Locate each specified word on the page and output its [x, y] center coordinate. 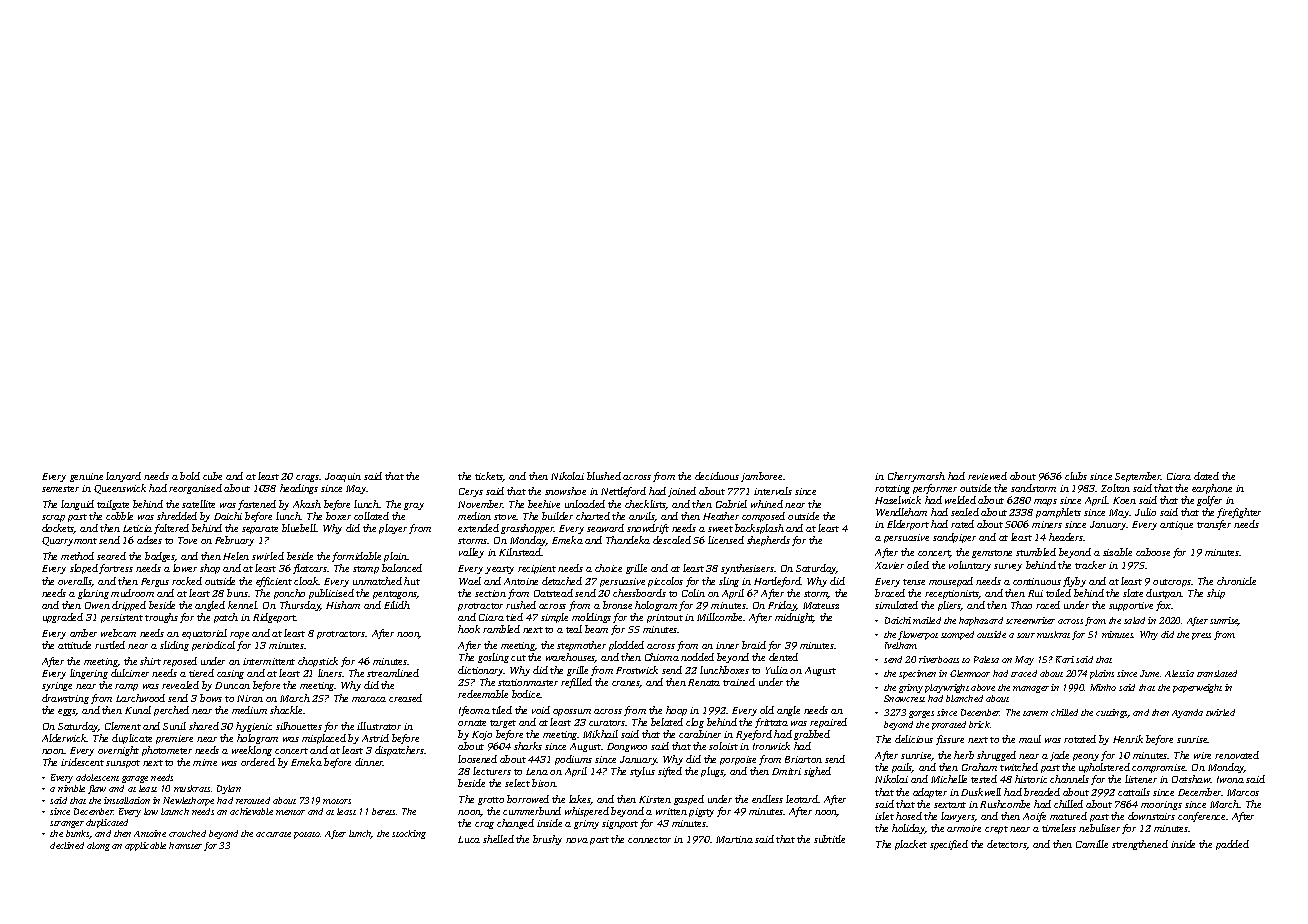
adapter [930, 793]
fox [1164, 606]
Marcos [1243, 792]
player [393, 529]
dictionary [481, 671]
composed [763, 517]
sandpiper [954, 538]
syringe [57, 686]
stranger [67, 824]
